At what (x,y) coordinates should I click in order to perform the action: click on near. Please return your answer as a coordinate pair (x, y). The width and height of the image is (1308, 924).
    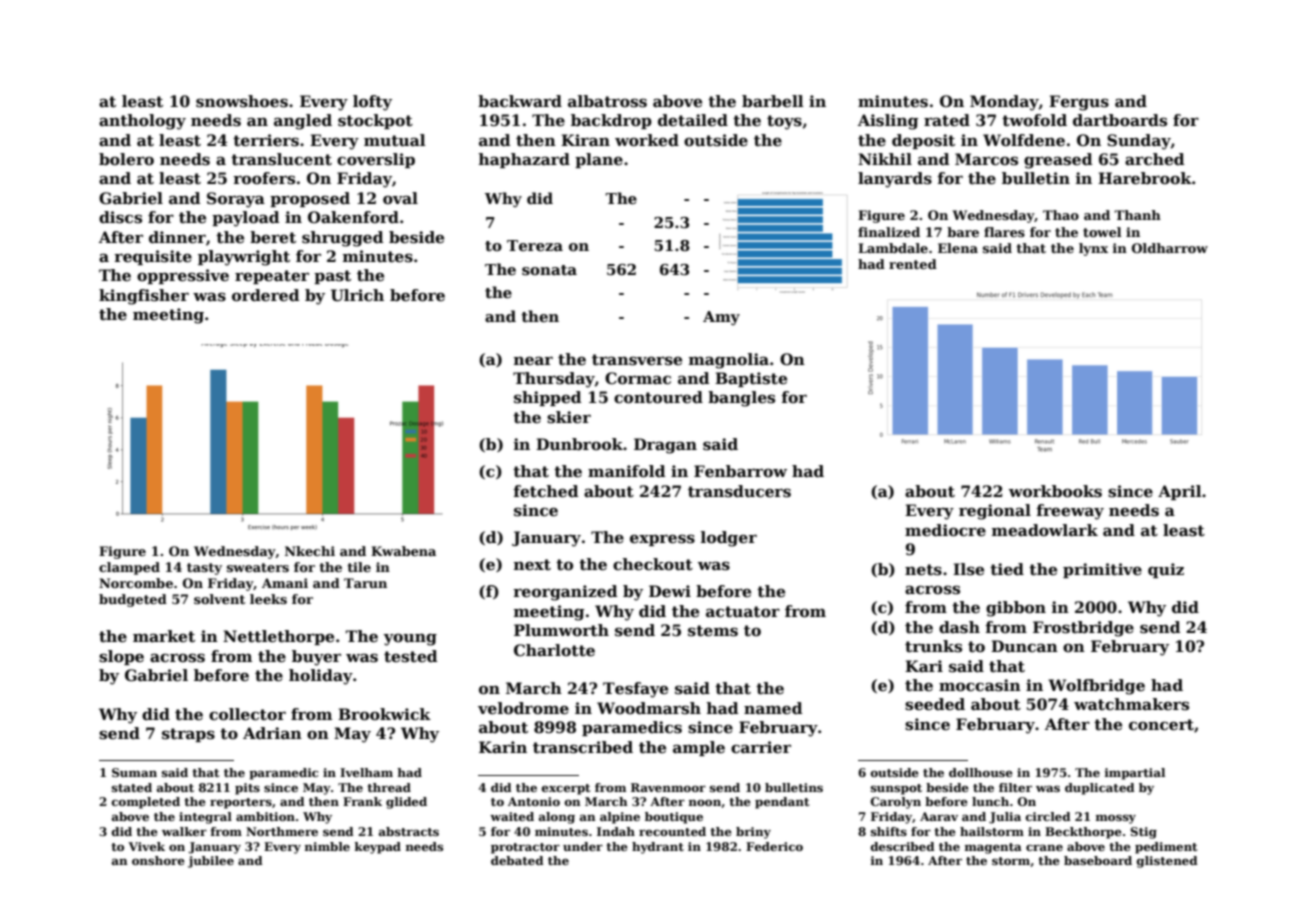
    Looking at the image, I should click on (533, 361).
